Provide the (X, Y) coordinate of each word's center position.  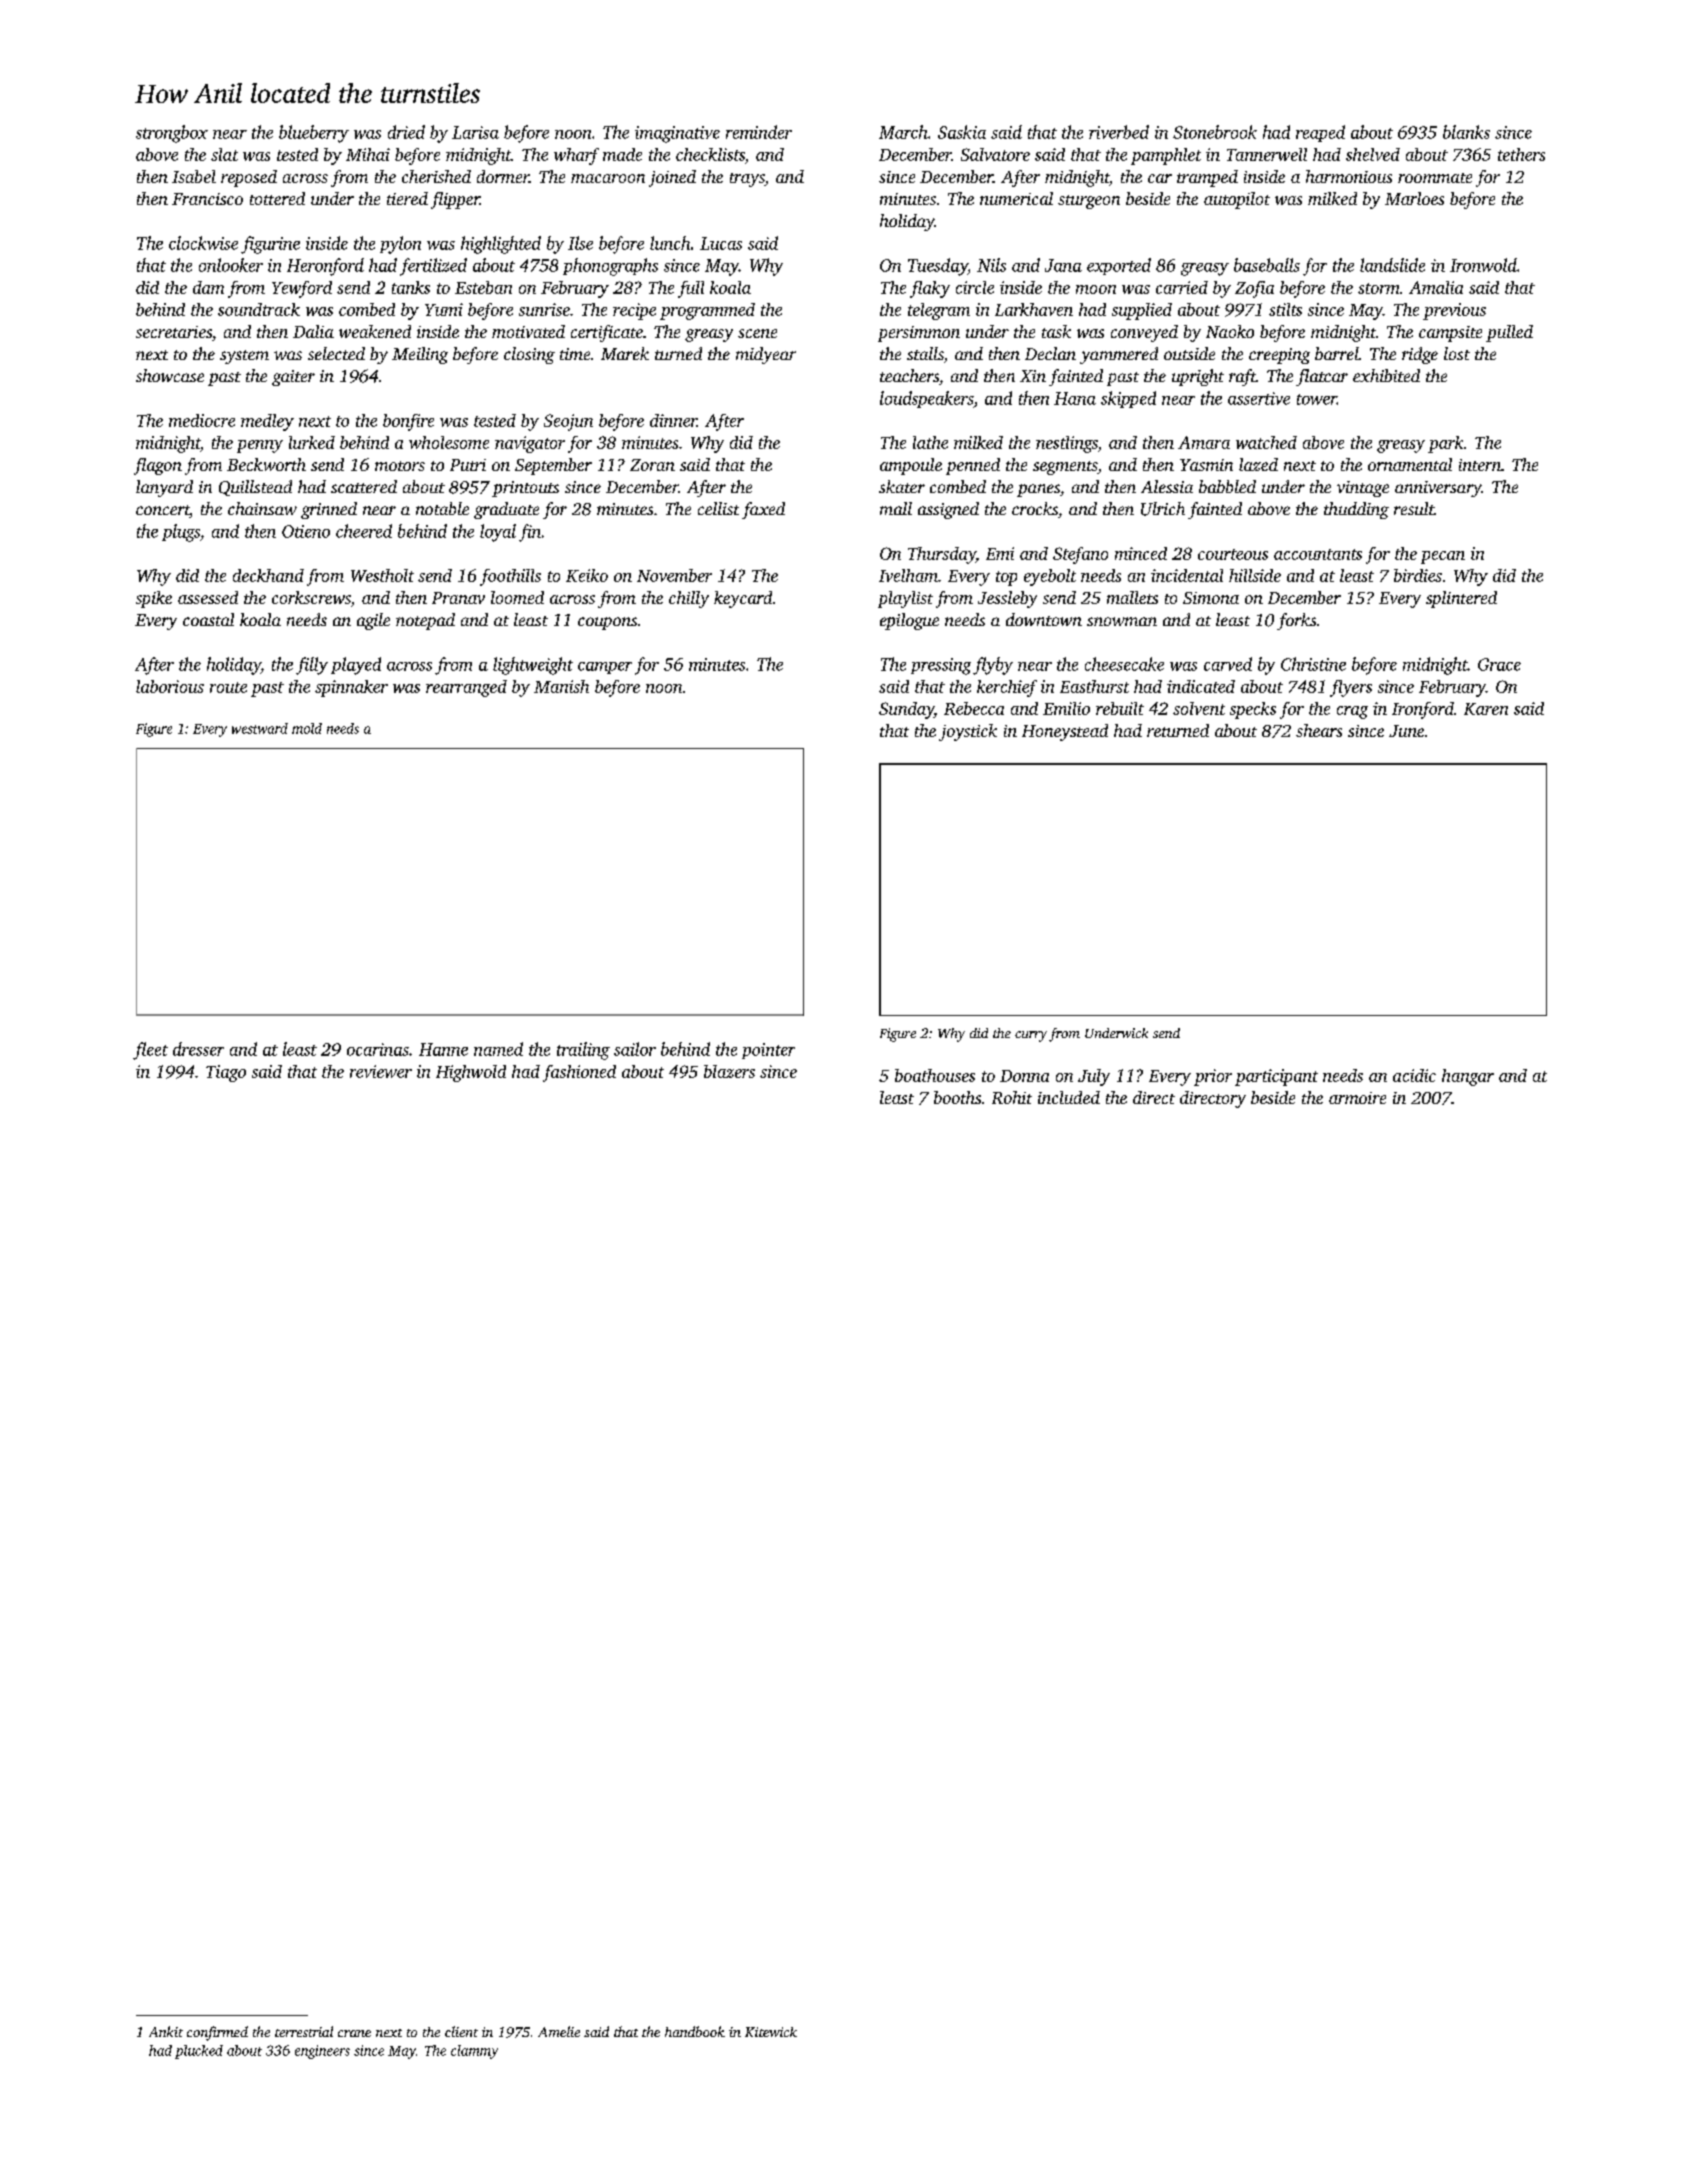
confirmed (217, 2033)
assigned (948, 510)
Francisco (207, 199)
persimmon (919, 334)
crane (354, 2033)
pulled (1509, 333)
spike (154, 599)
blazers (729, 1071)
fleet (150, 1051)
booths (957, 1097)
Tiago (226, 1073)
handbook (695, 2031)
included (1069, 1097)
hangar (1468, 1077)
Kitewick (771, 2032)
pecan (1443, 557)
